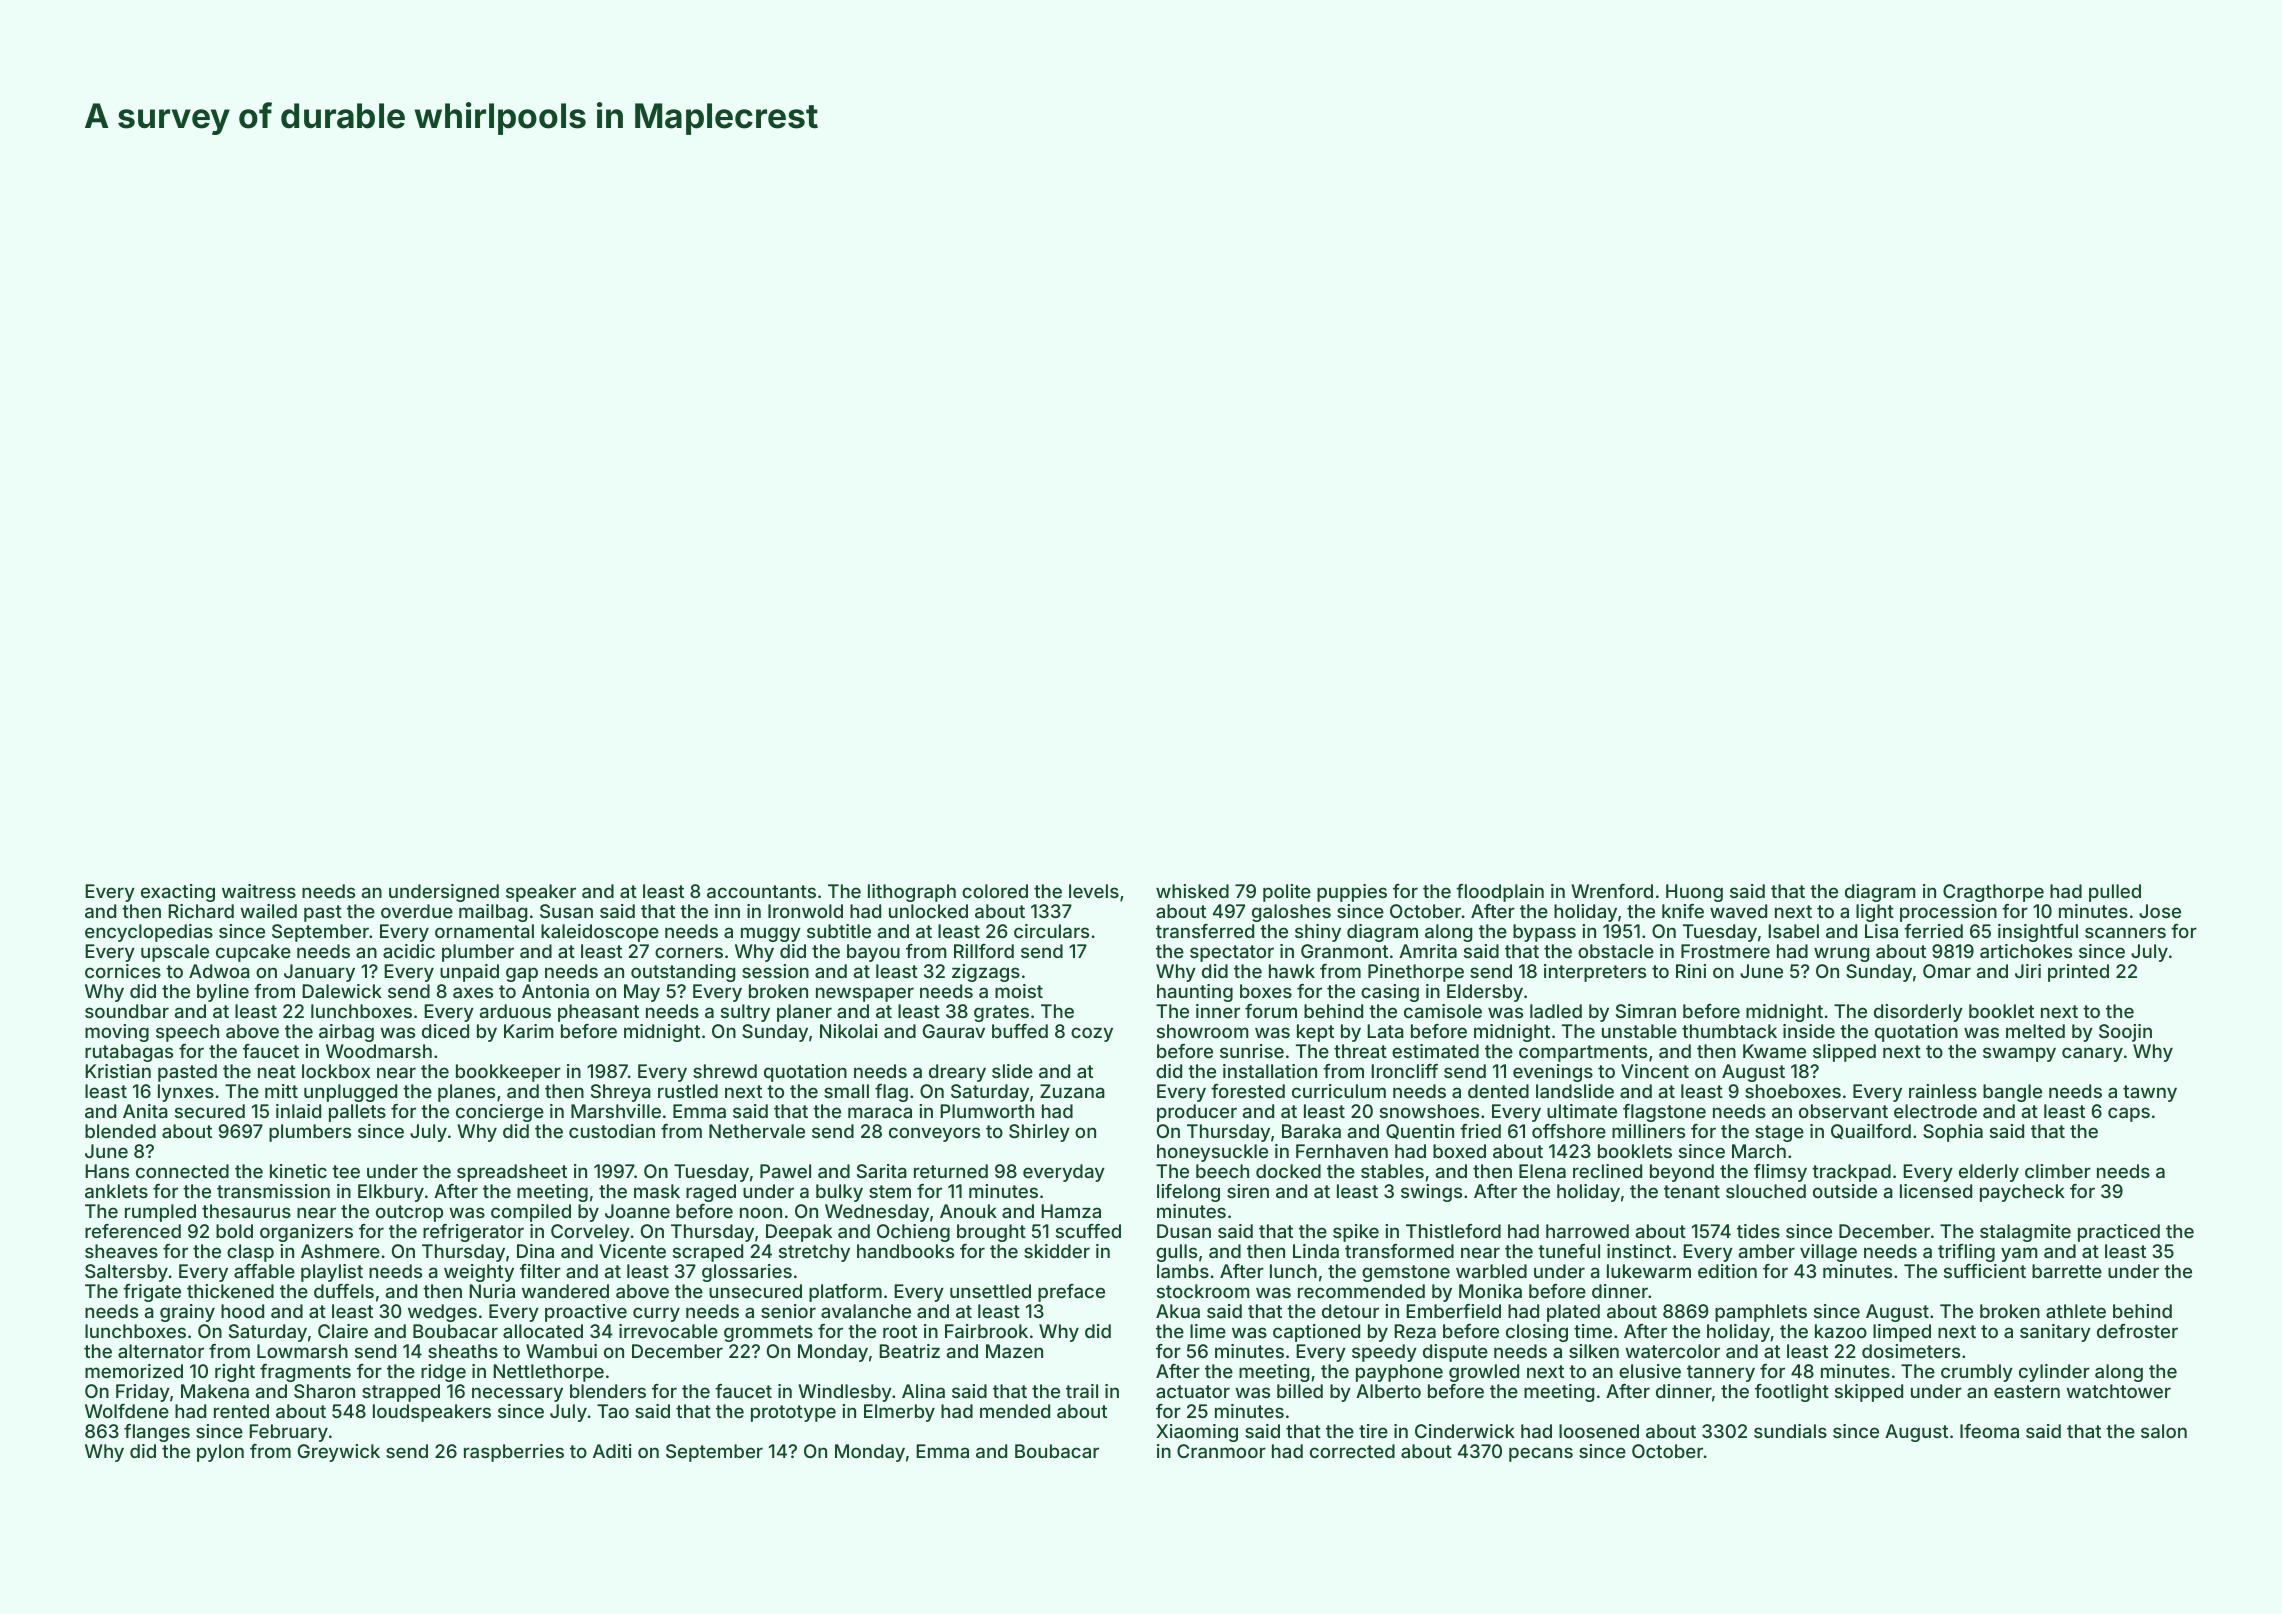 The image size is (2282, 1614). Describe the element at coordinates (1222, 1171) in the image. I see `beech` at that location.
